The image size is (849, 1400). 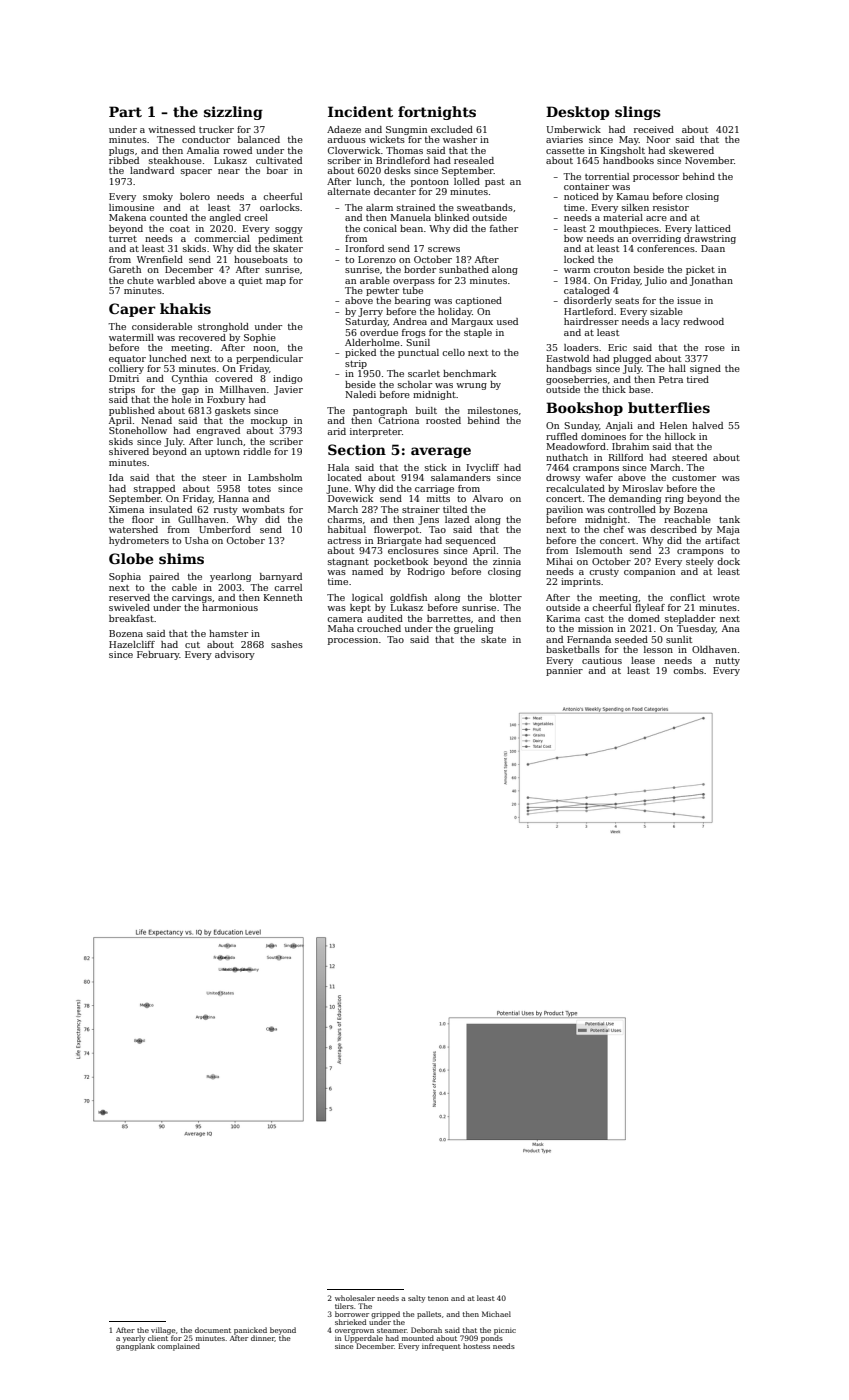 What do you see at coordinates (163, 1331) in the screenshot?
I see `village` at bounding box center [163, 1331].
